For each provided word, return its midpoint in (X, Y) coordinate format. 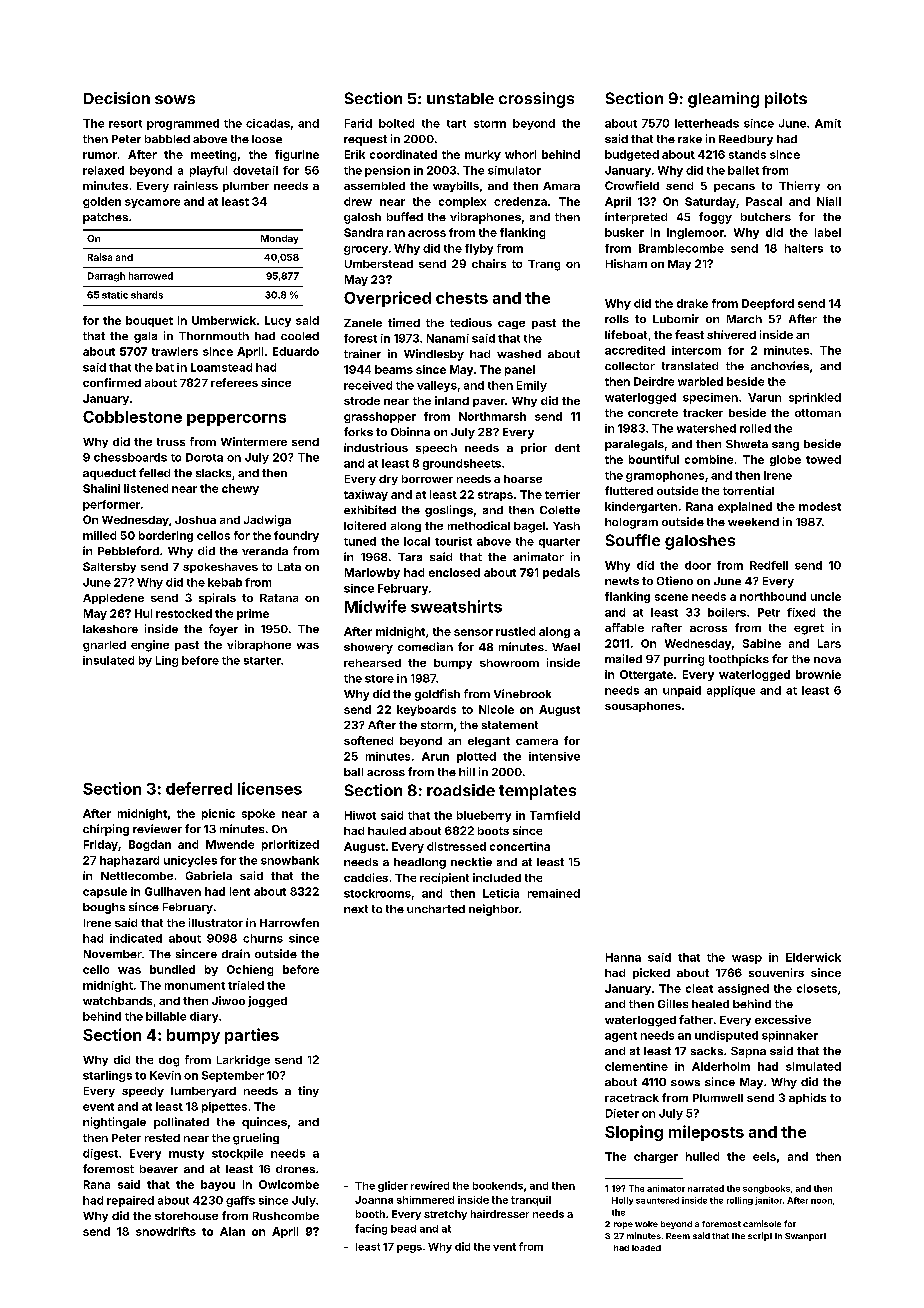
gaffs (240, 1201)
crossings (536, 100)
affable (624, 627)
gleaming (723, 100)
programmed (183, 124)
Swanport (805, 1237)
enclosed (454, 572)
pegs (409, 1249)
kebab (225, 582)
